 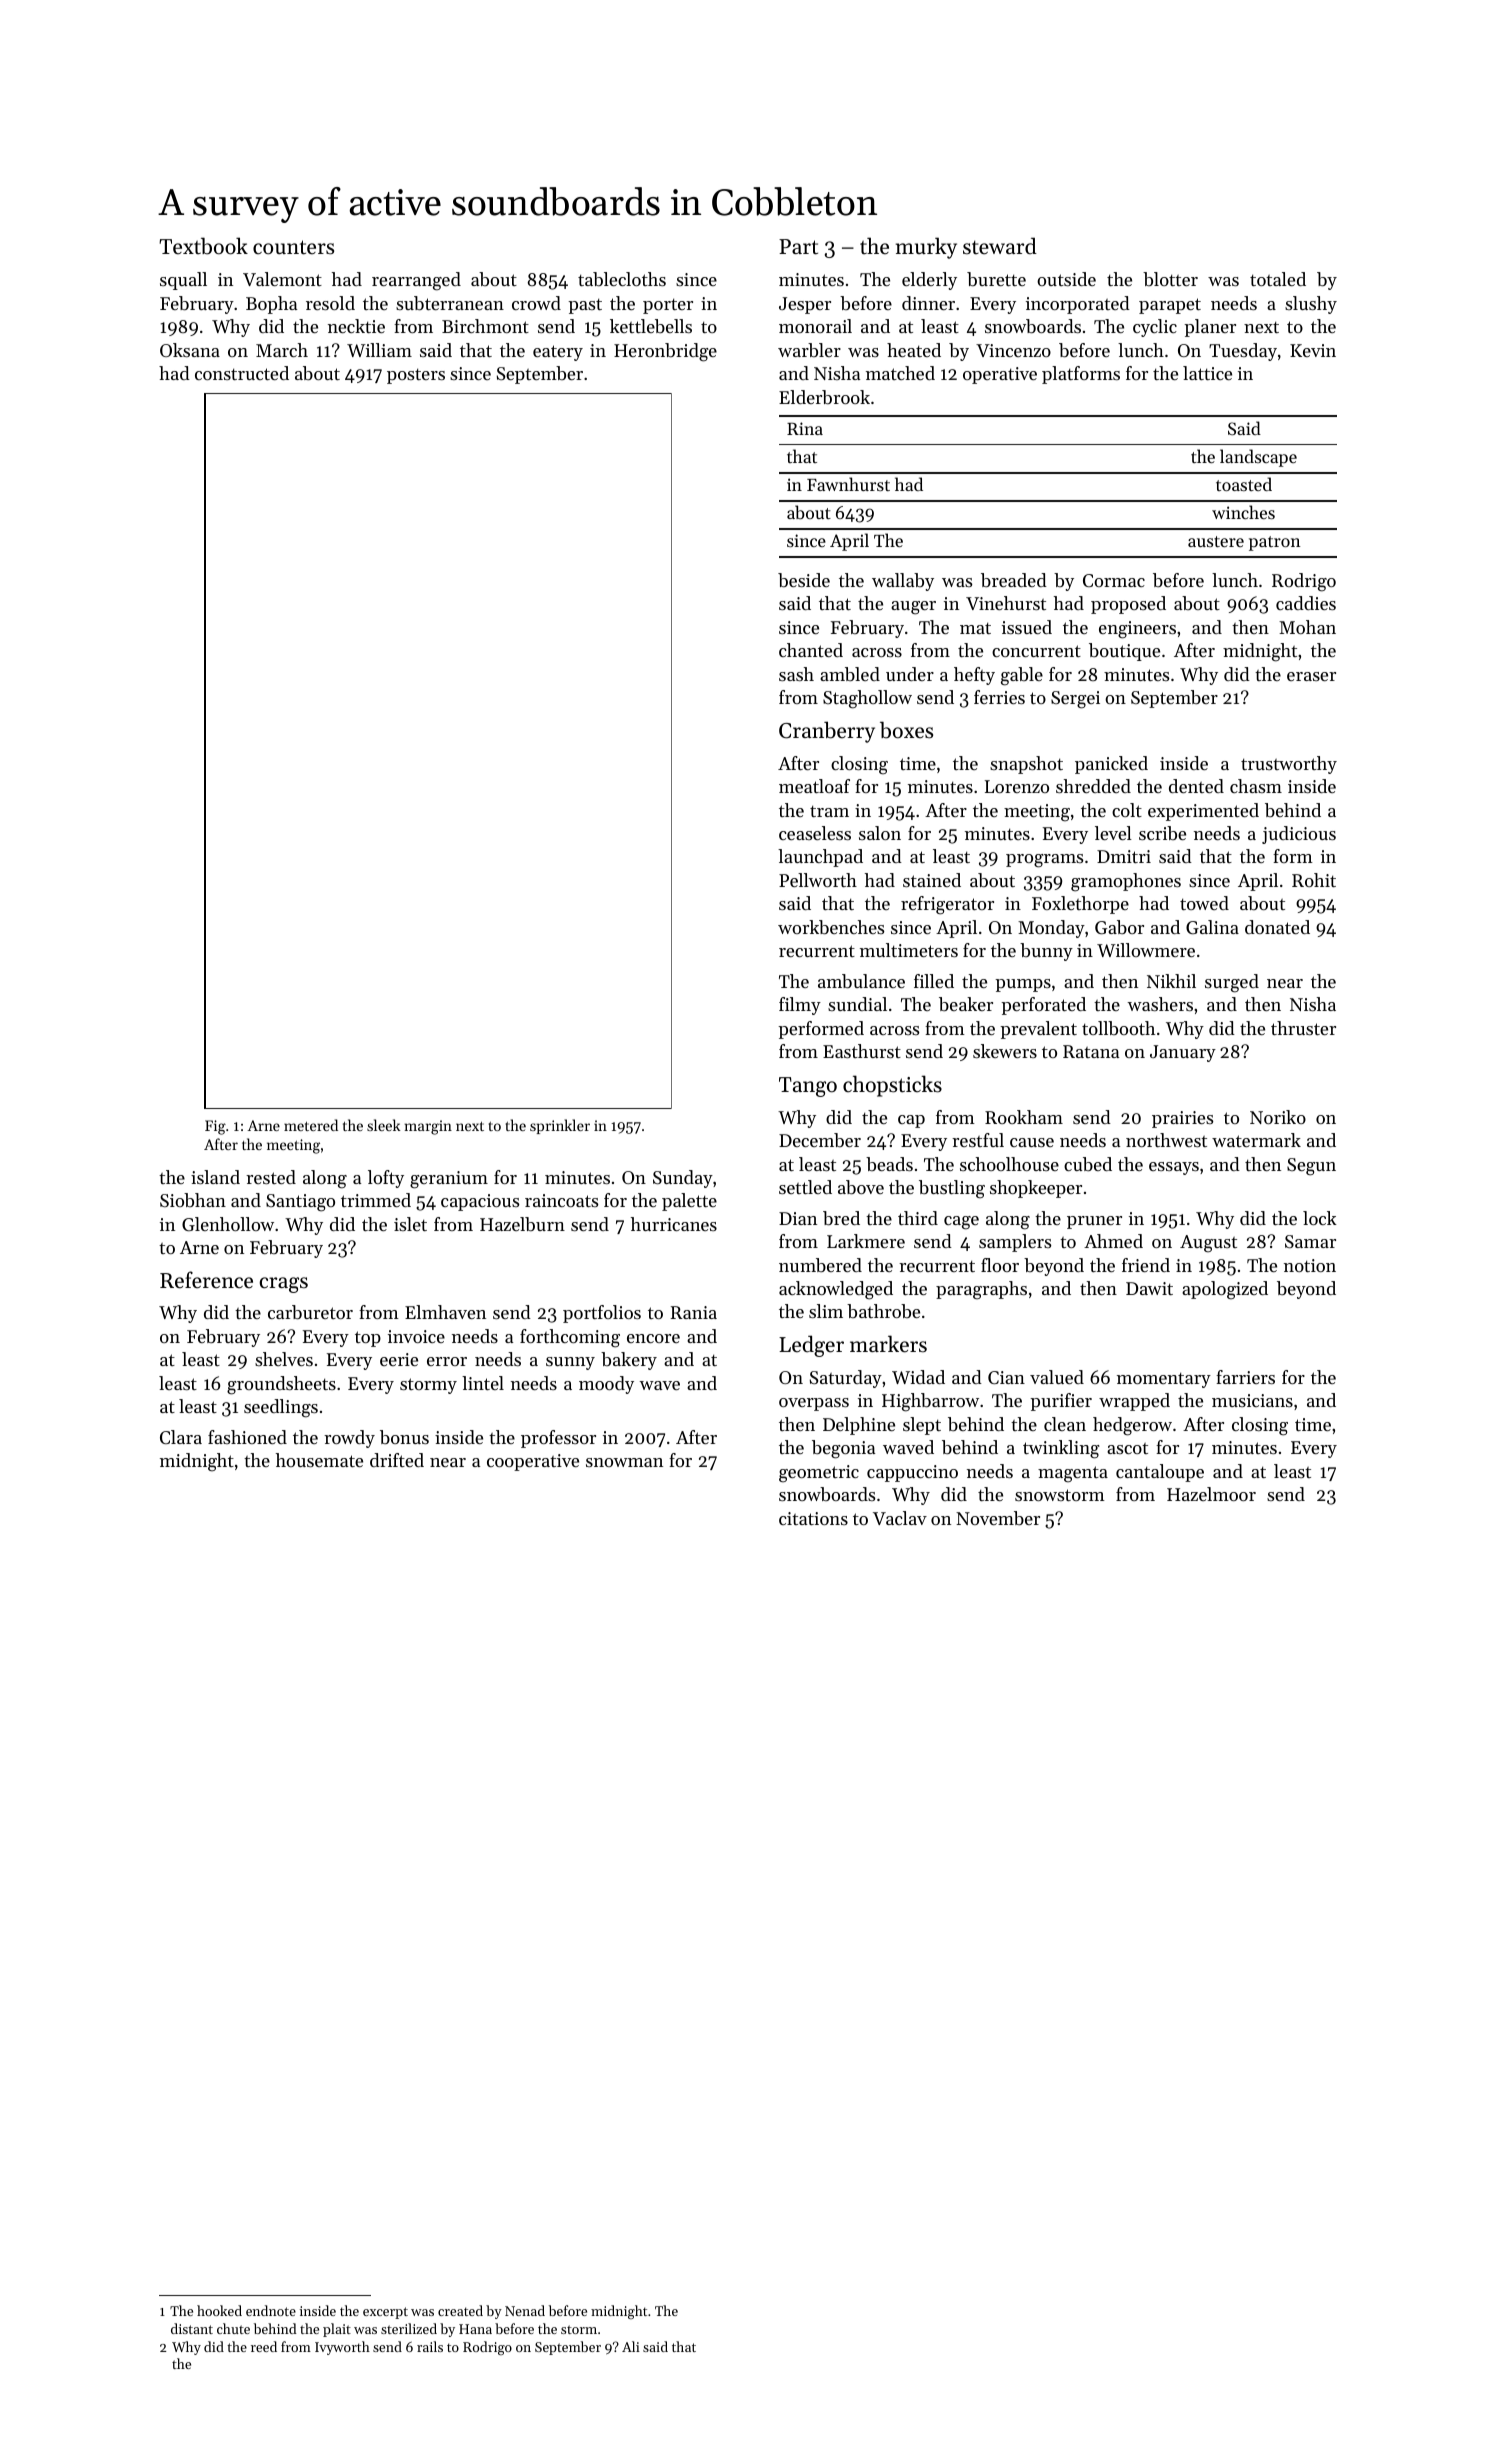 I want to click on Clara, so click(x=181, y=1437).
